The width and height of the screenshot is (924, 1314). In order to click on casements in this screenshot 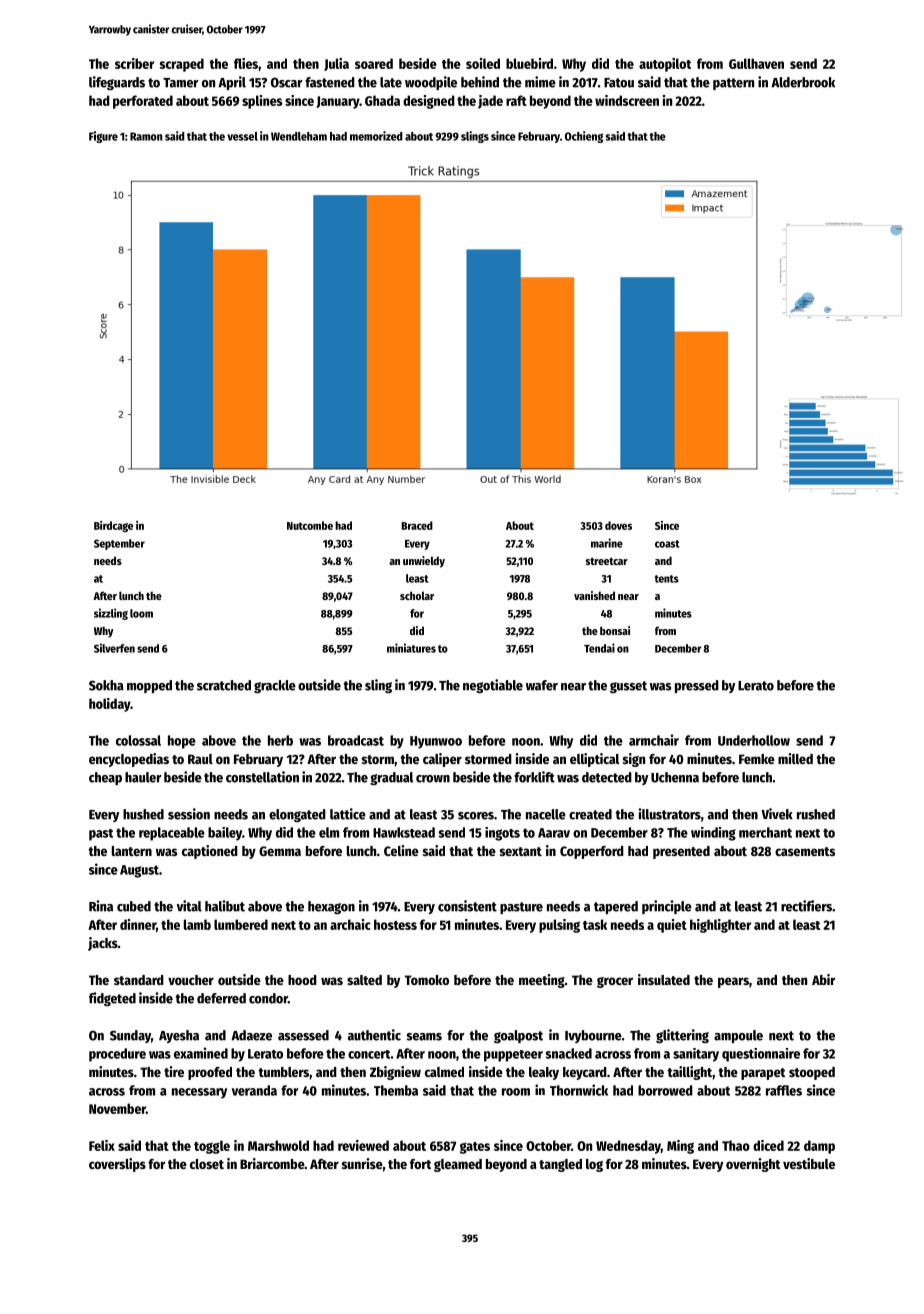, I will do `click(805, 851)`.
